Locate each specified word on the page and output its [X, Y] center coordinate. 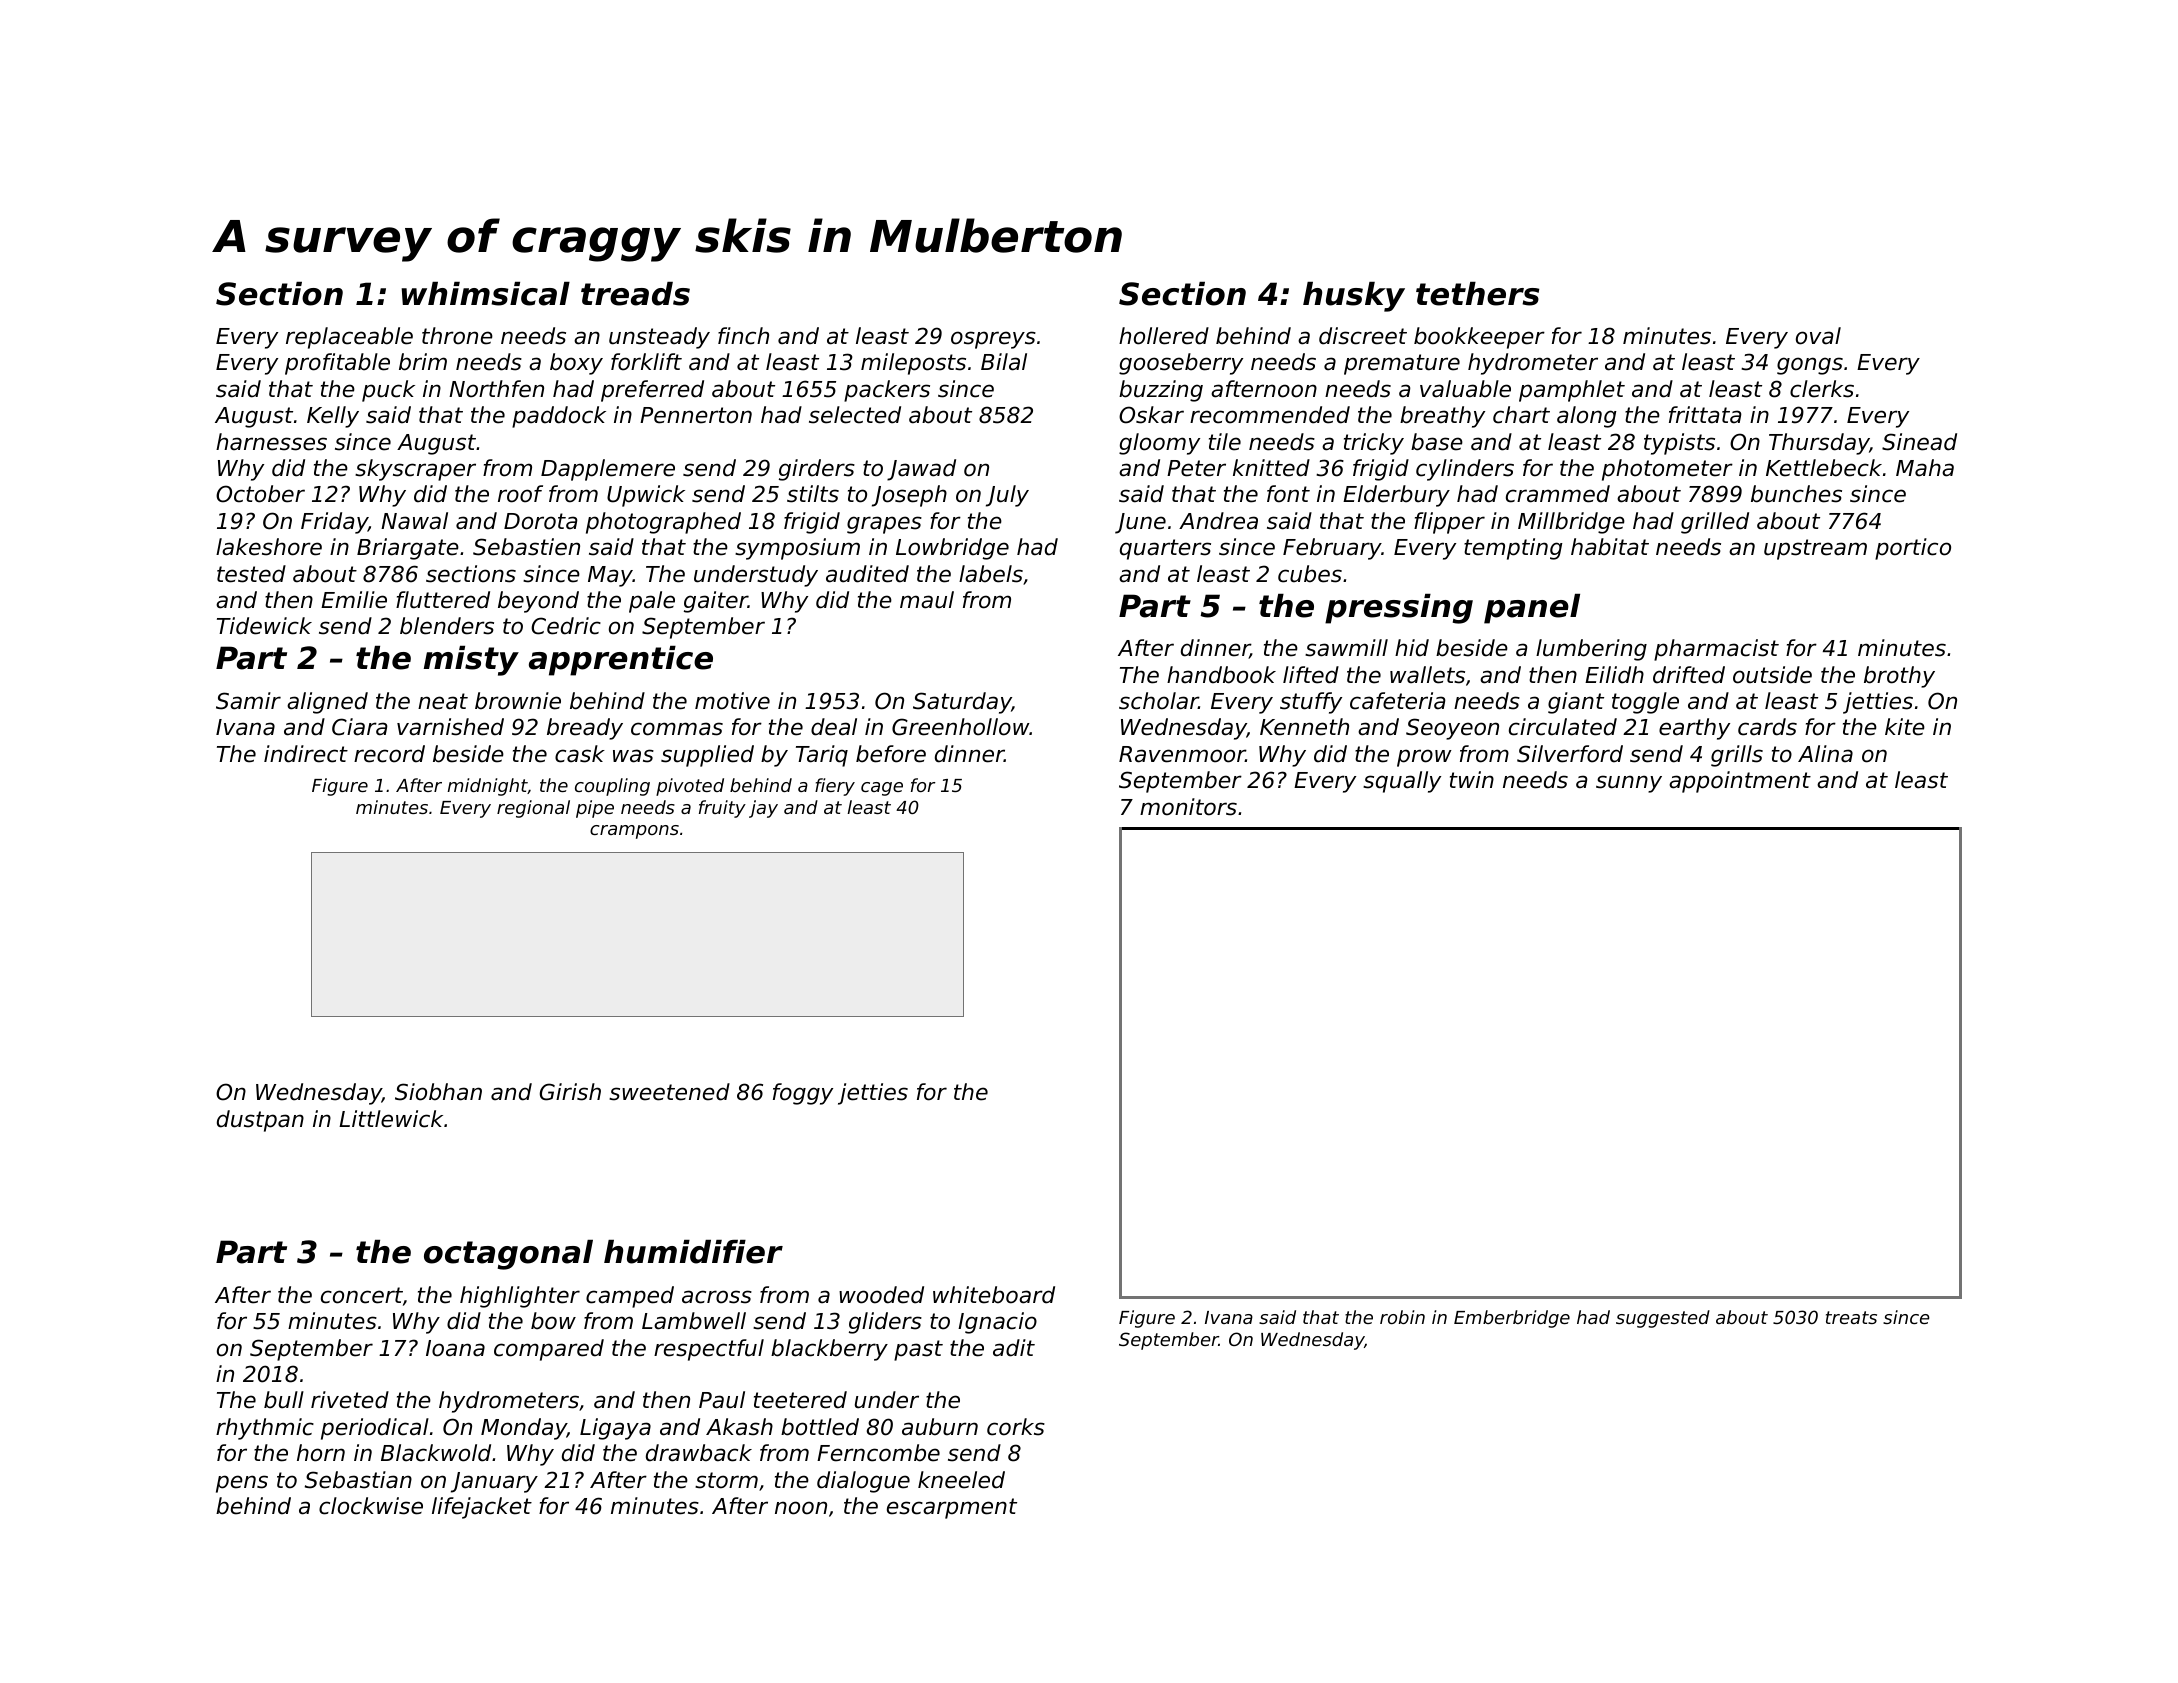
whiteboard [994, 1295]
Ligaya [615, 1429]
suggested [1663, 1319]
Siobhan [438, 1092]
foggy [803, 1094]
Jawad [921, 470]
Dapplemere [608, 470]
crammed [1558, 494]
